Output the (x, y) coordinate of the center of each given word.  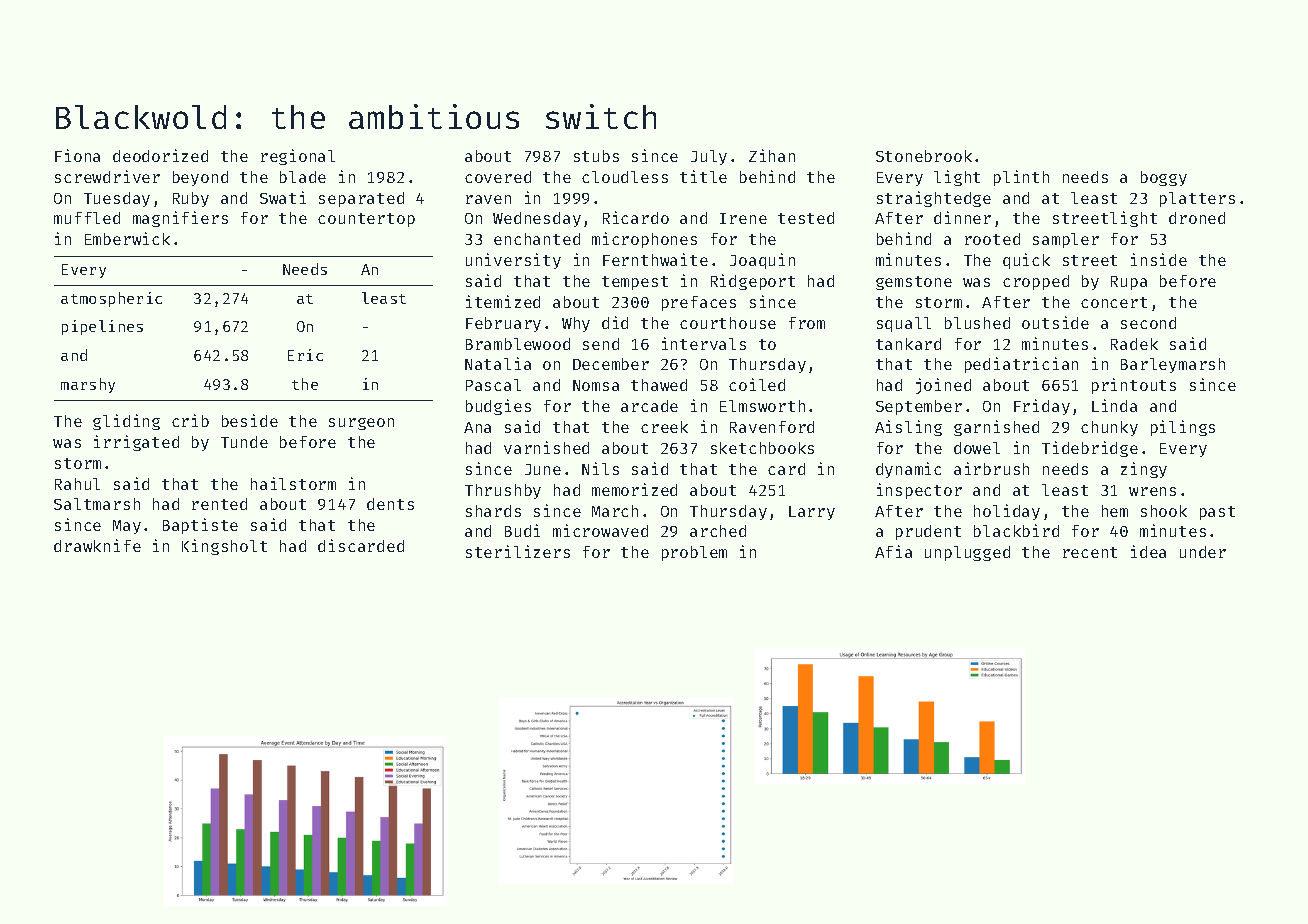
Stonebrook (924, 156)
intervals (704, 343)
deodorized (160, 155)
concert (1114, 302)
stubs (596, 156)
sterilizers (518, 551)
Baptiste (200, 526)
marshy (88, 385)
